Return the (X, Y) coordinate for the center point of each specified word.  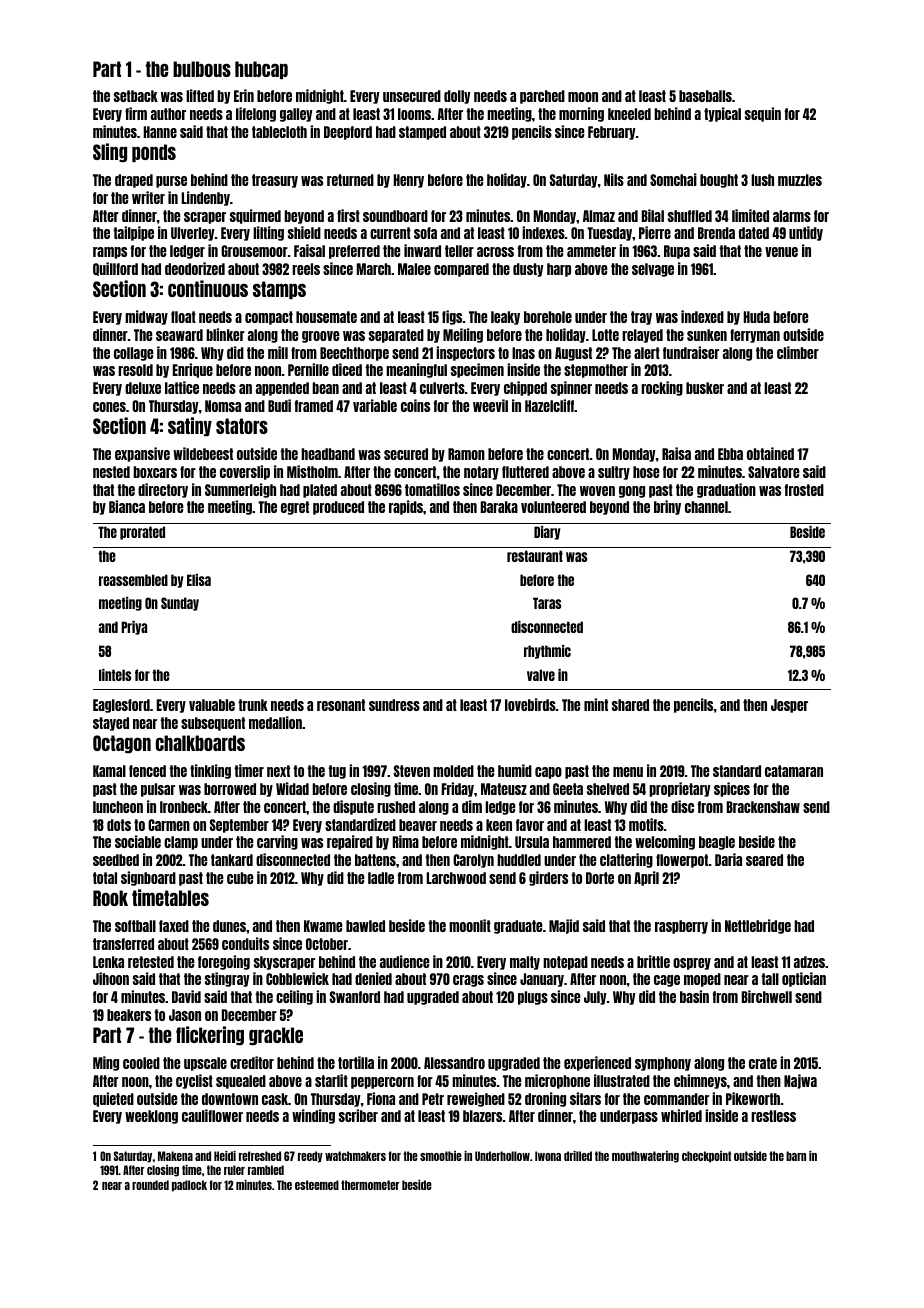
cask (275, 1099)
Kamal (109, 771)
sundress (394, 705)
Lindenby (206, 198)
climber (798, 352)
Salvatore (773, 472)
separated (396, 336)
